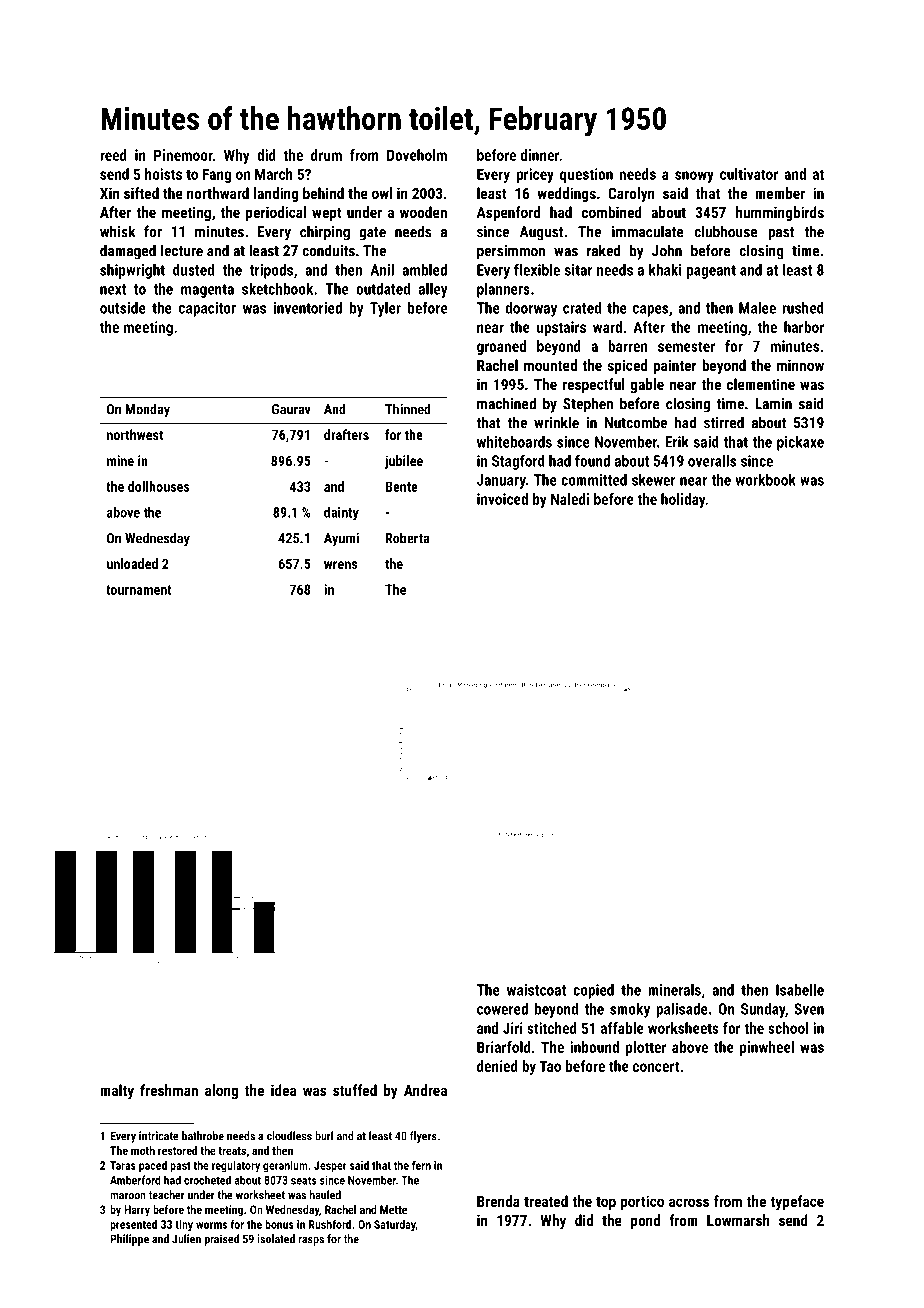  I want to click on Thinned, so click(408, 409).
